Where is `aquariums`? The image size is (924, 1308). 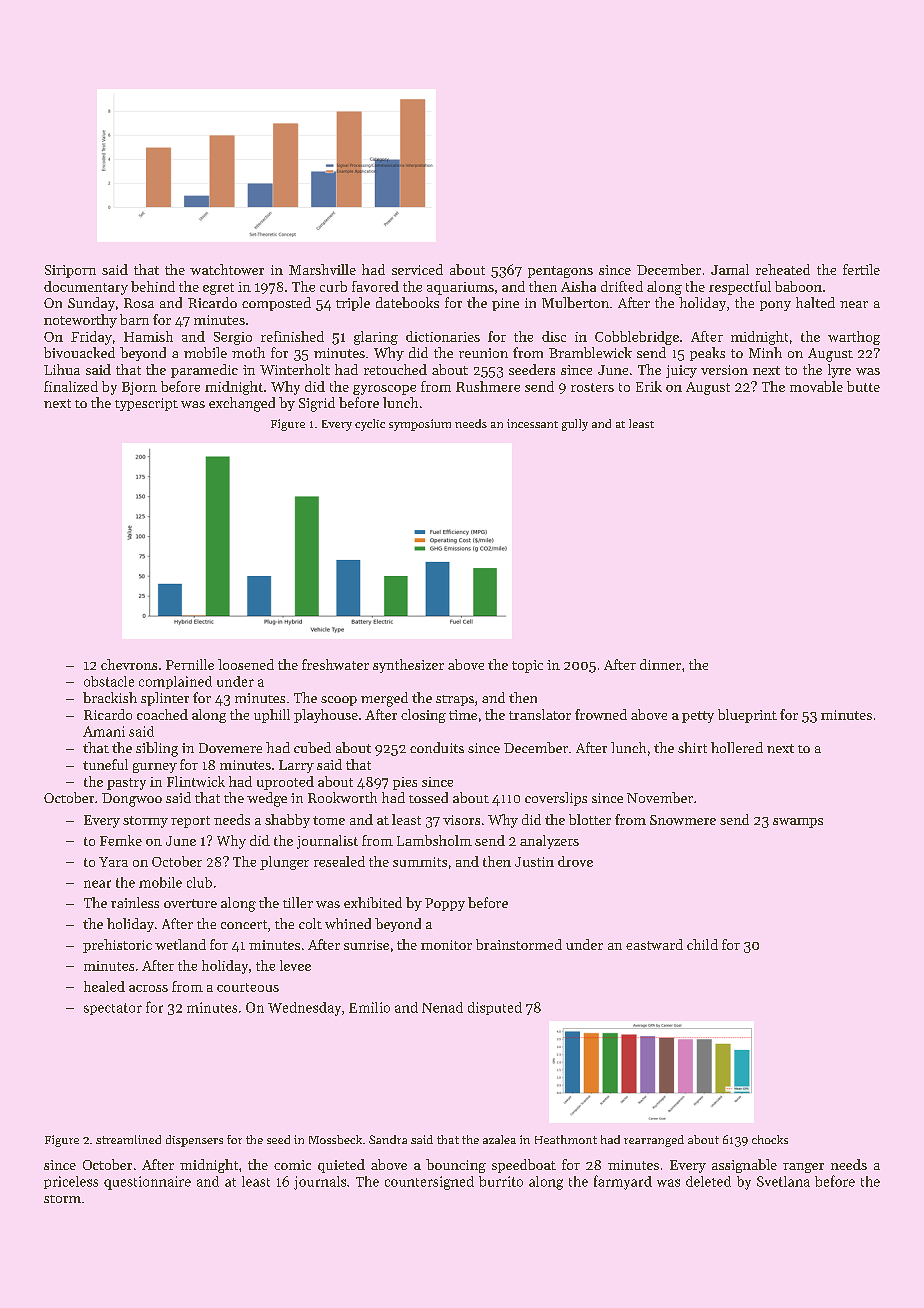
aquariums is located at coordinates (460, 288).
